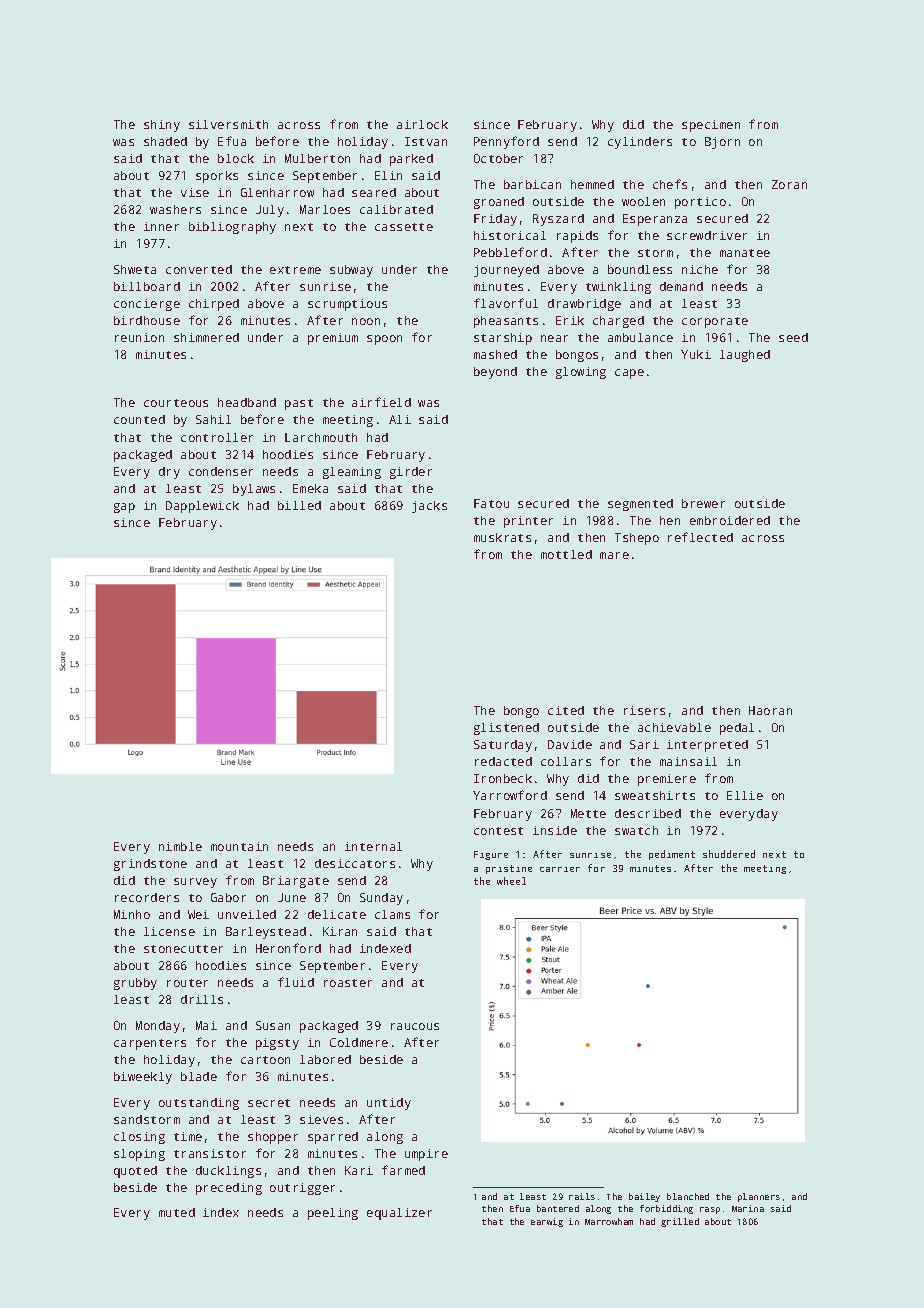  What do you see at coordinates (729, 854) in the image?
I see `shuddered` at bounding box center [729, 854].
